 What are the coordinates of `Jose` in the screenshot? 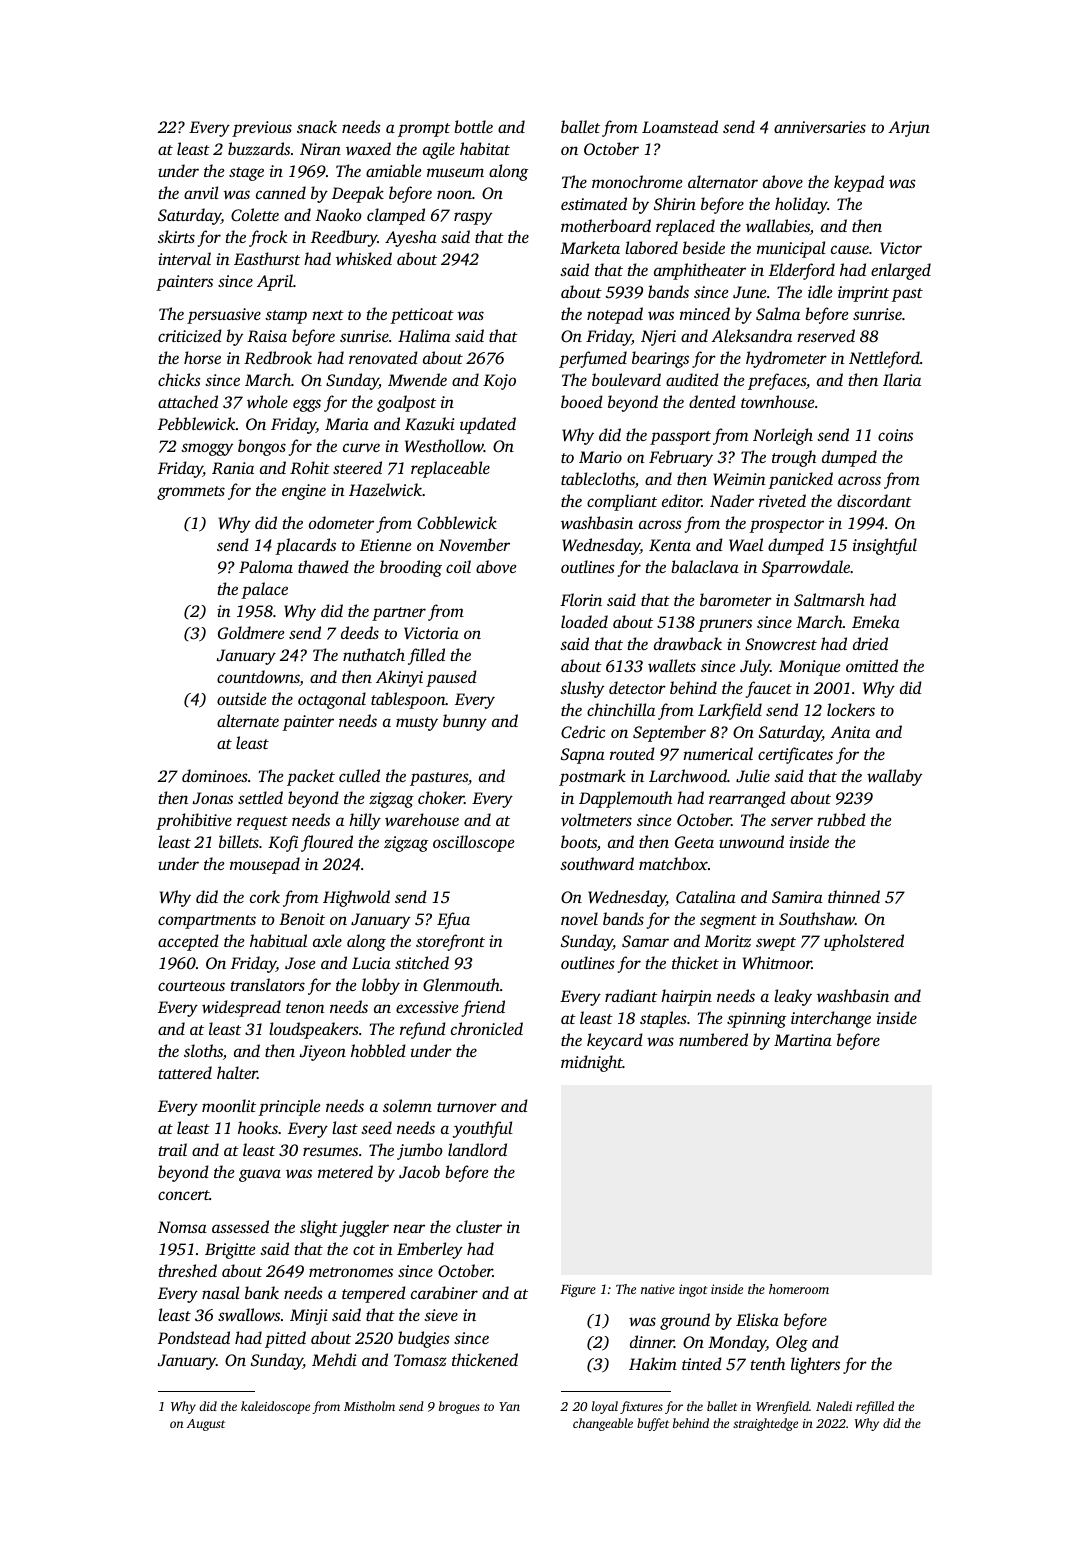 It's located at (300, 963).
